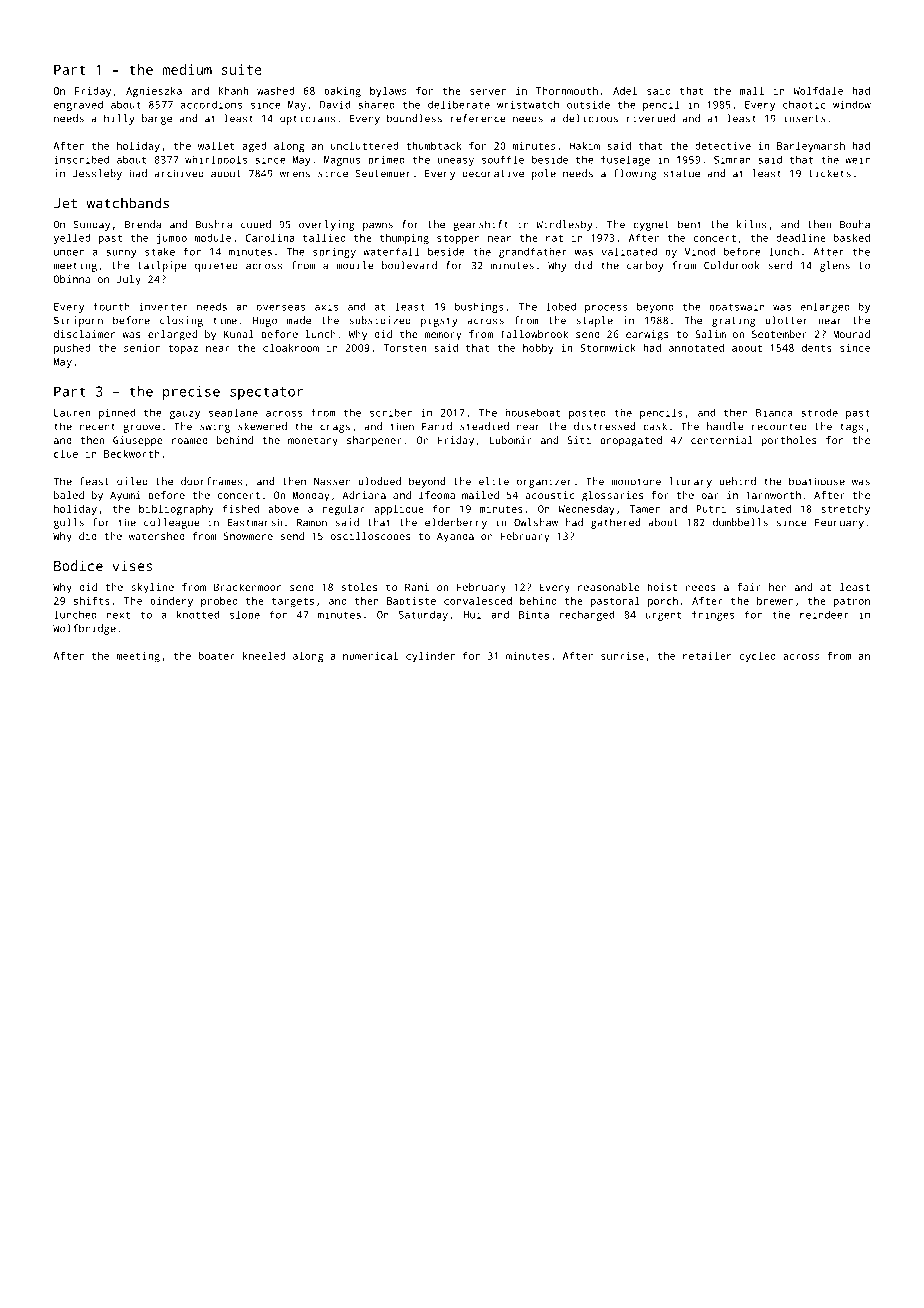 The width and height of the page is (924, 1308). Describe the element at coordinates (845, 510) in the page. I see `stretchy` at that location.
